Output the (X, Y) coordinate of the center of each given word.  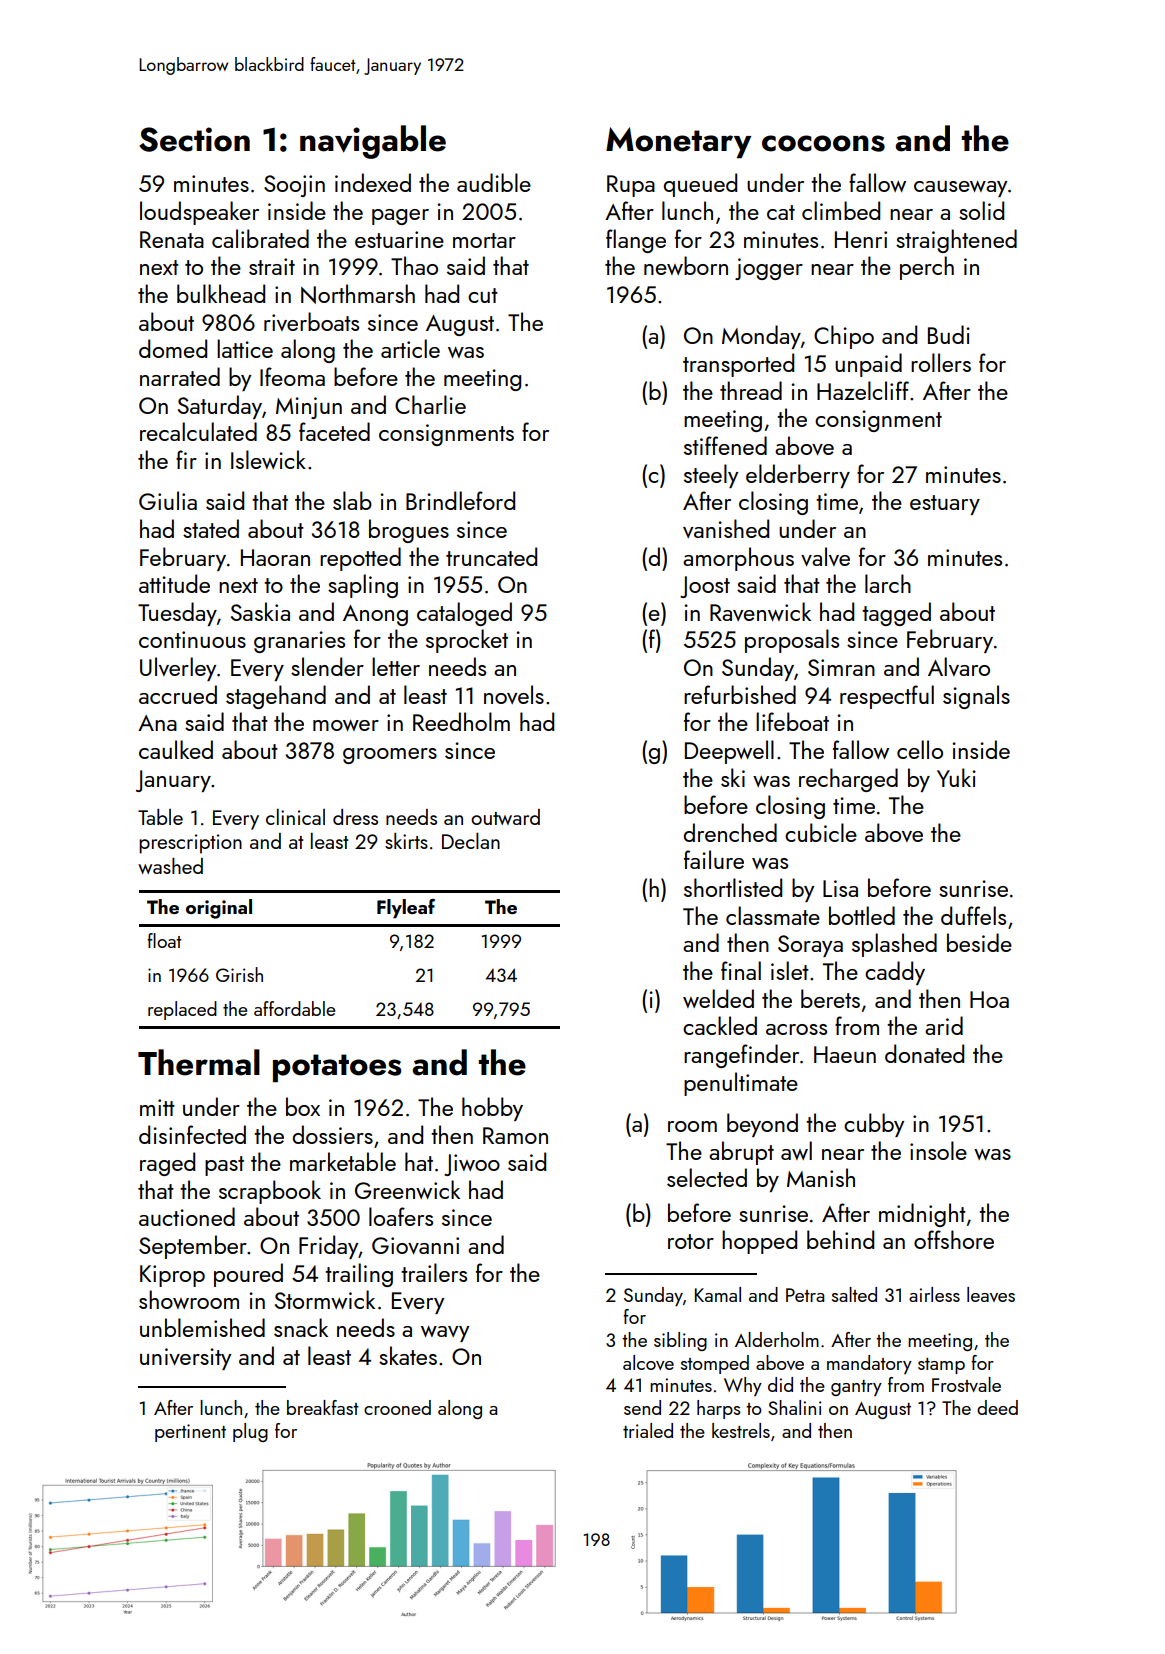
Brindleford (460, 500)
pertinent (190, 1433)
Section (194, 139)
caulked (176, 749)
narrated (180, 376)
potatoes (337, 1068)
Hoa (989, 999)
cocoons (823, 143)
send (642, 1407)
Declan (471, 841)
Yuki (956, 777)
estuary (945, 505)
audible (494, 182)
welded (718, 998)
